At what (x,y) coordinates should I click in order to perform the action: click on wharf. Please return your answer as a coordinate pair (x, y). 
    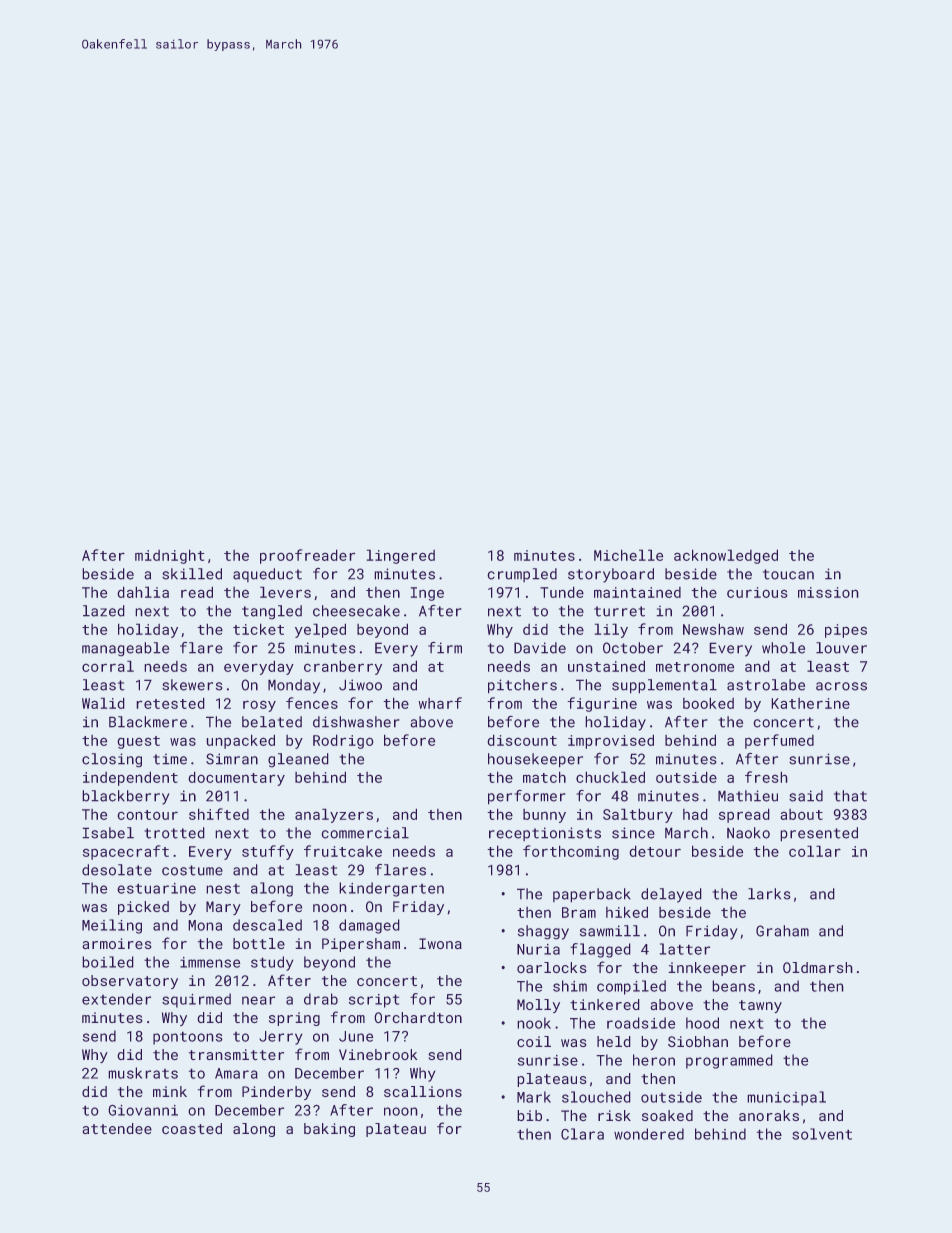
    Looking at the image, I should click on (440, 703).
